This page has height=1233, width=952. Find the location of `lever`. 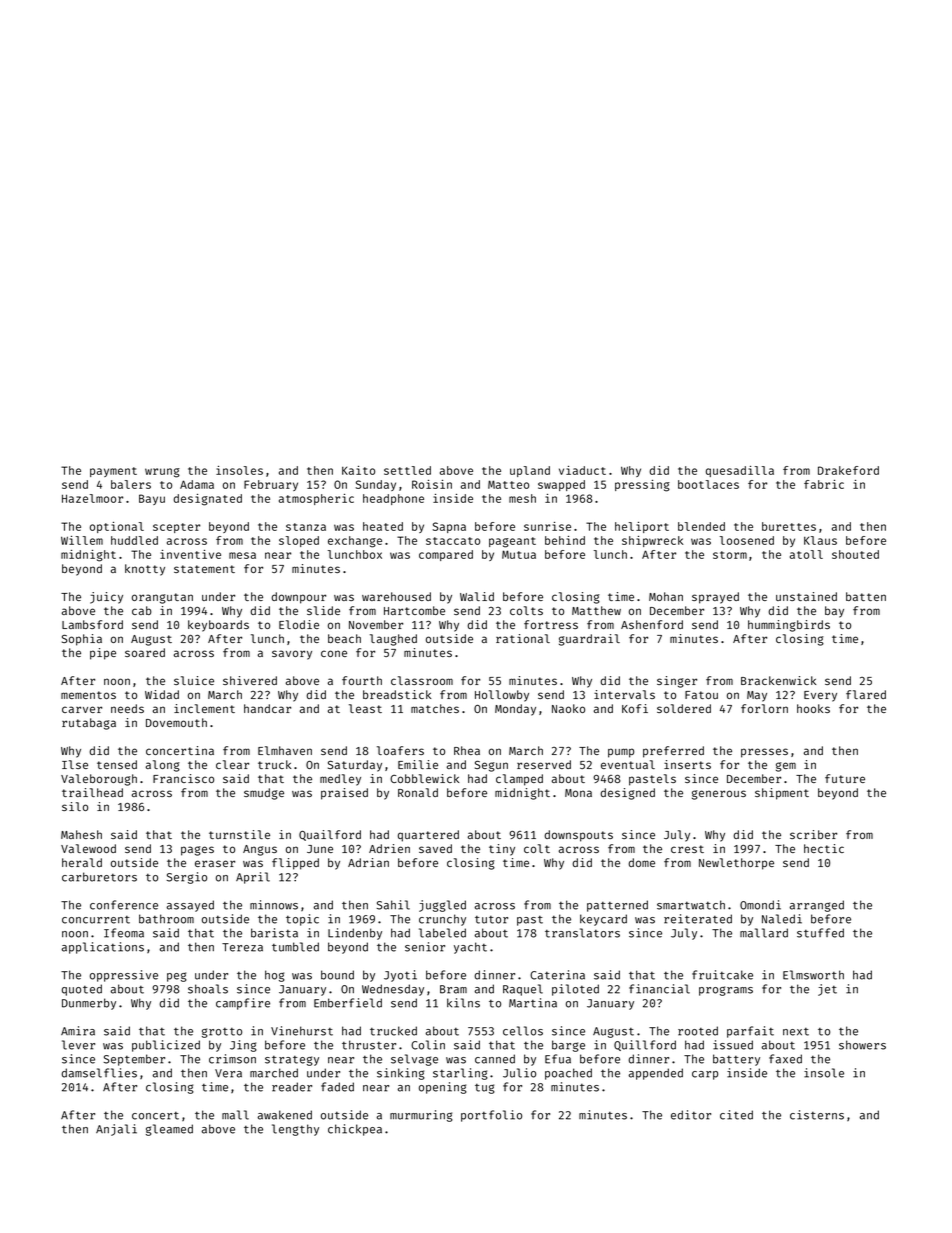

lever is located at coordinates (78, 1045).
